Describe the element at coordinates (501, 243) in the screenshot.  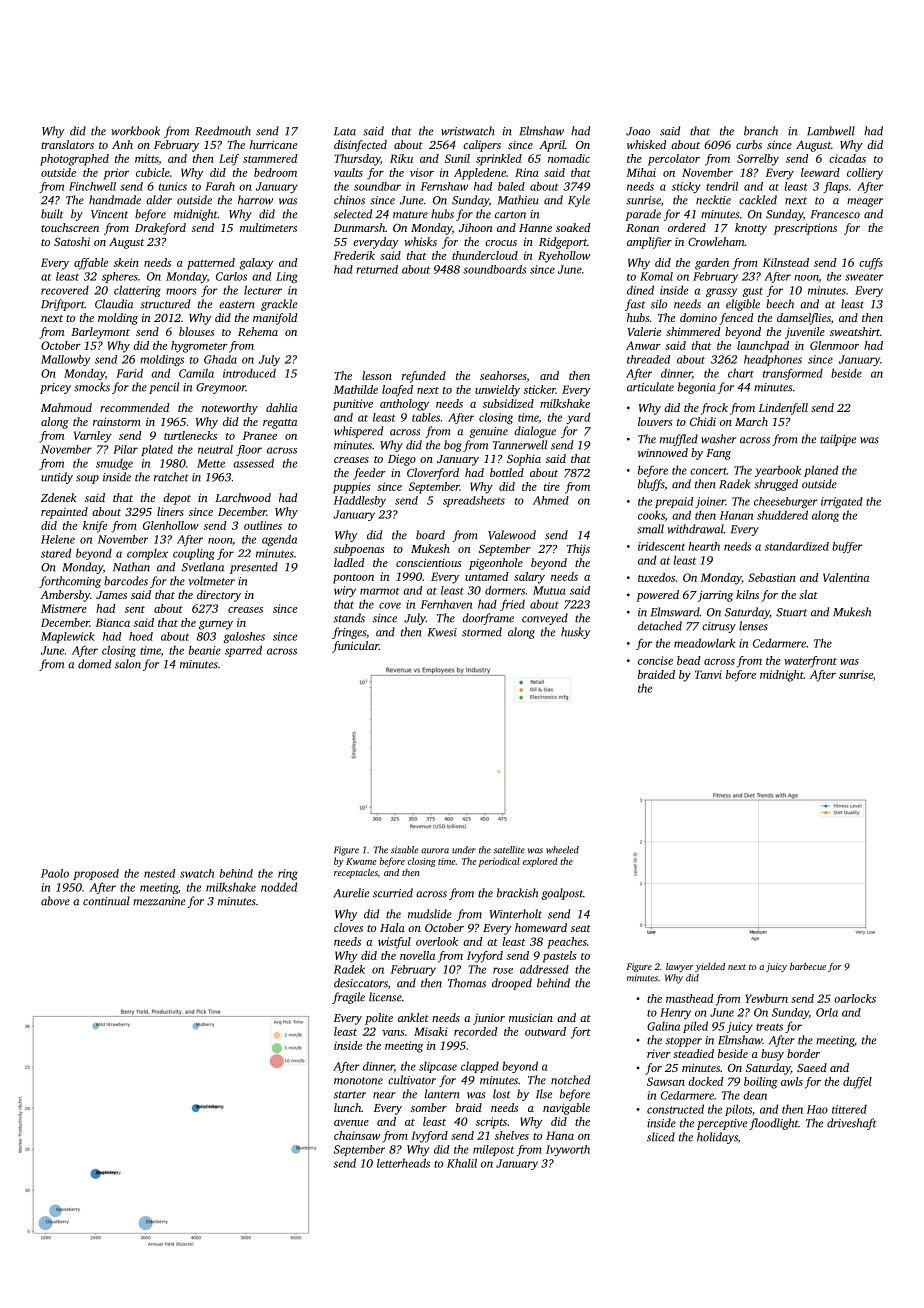
I see `crocus` at that location.
